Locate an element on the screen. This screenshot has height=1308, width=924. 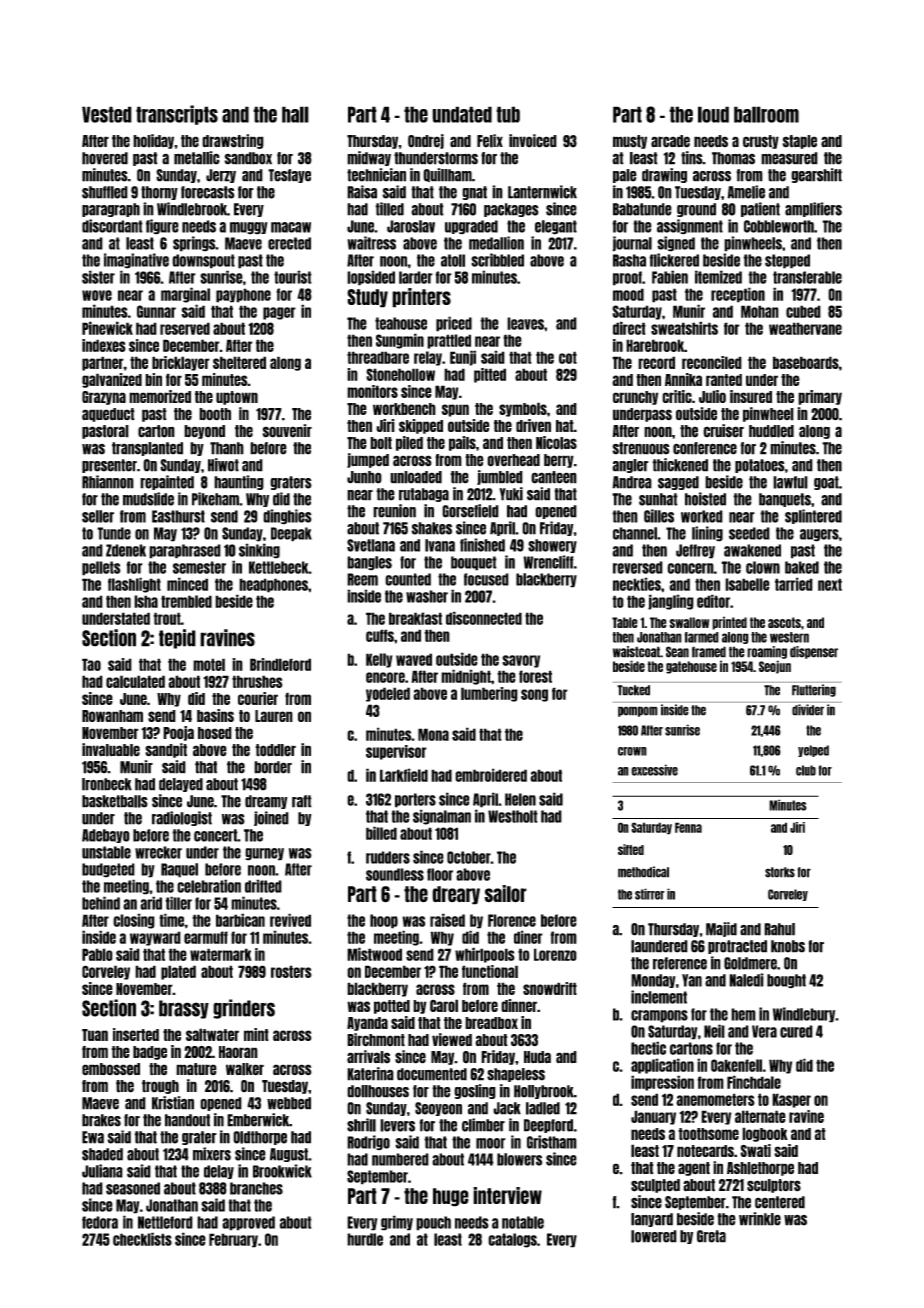
hoisted is located at coordinates (705, 499).
